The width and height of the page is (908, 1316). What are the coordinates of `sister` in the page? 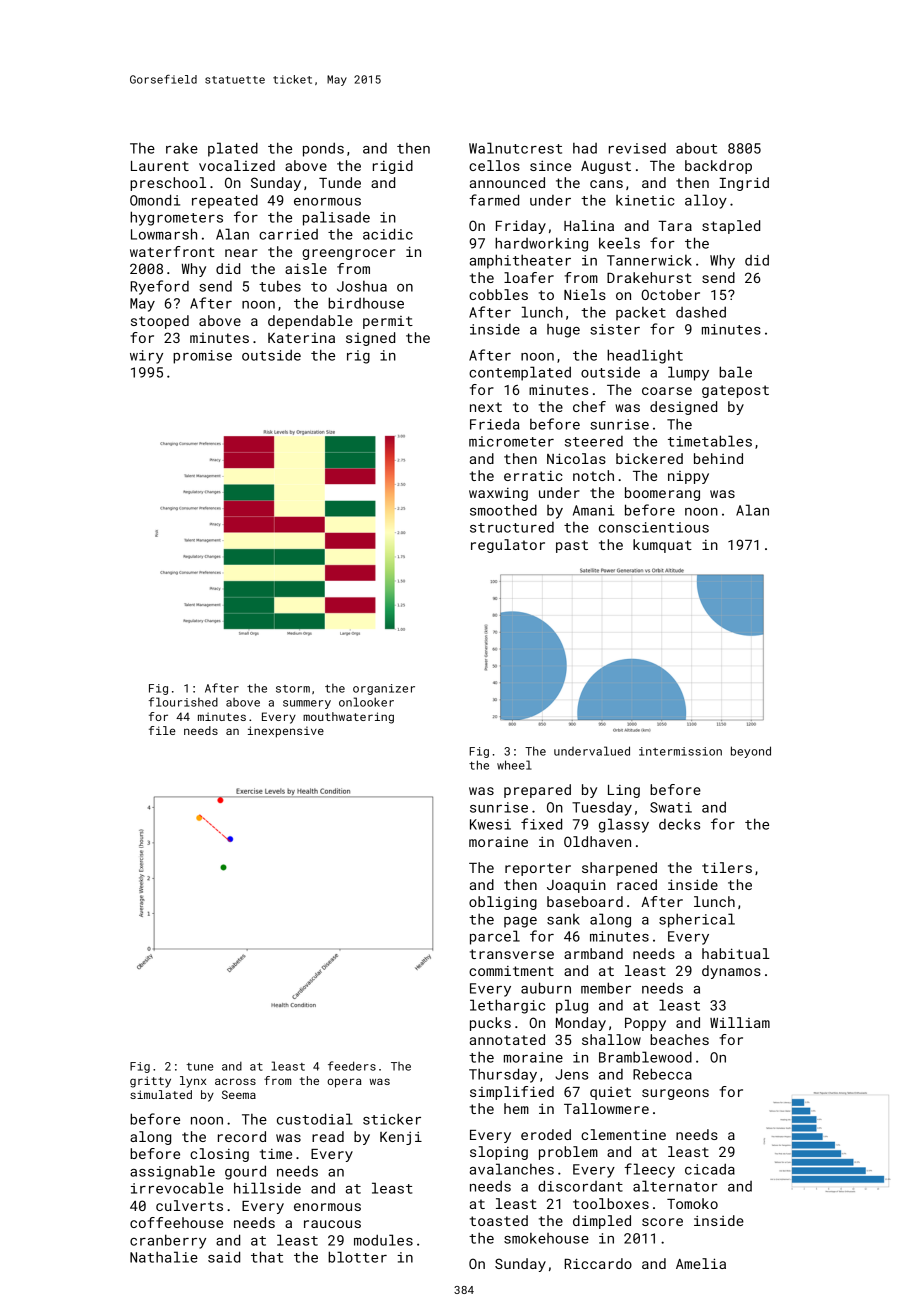 It's located at (615, 329).
